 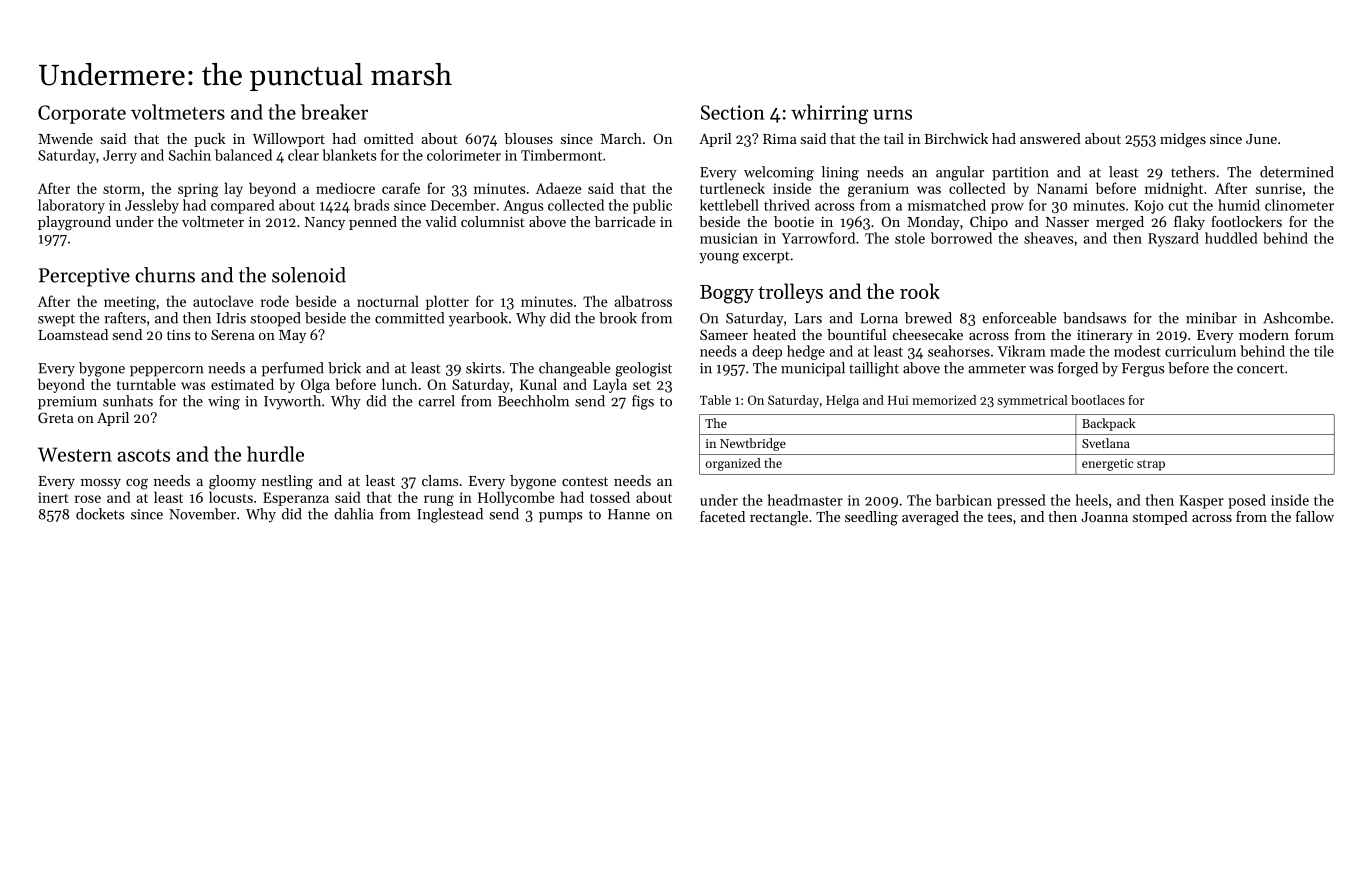 What do you see at coordinates (753, 444) in the page?
I see `Newtbridge` at bounding box center [753, 444].
